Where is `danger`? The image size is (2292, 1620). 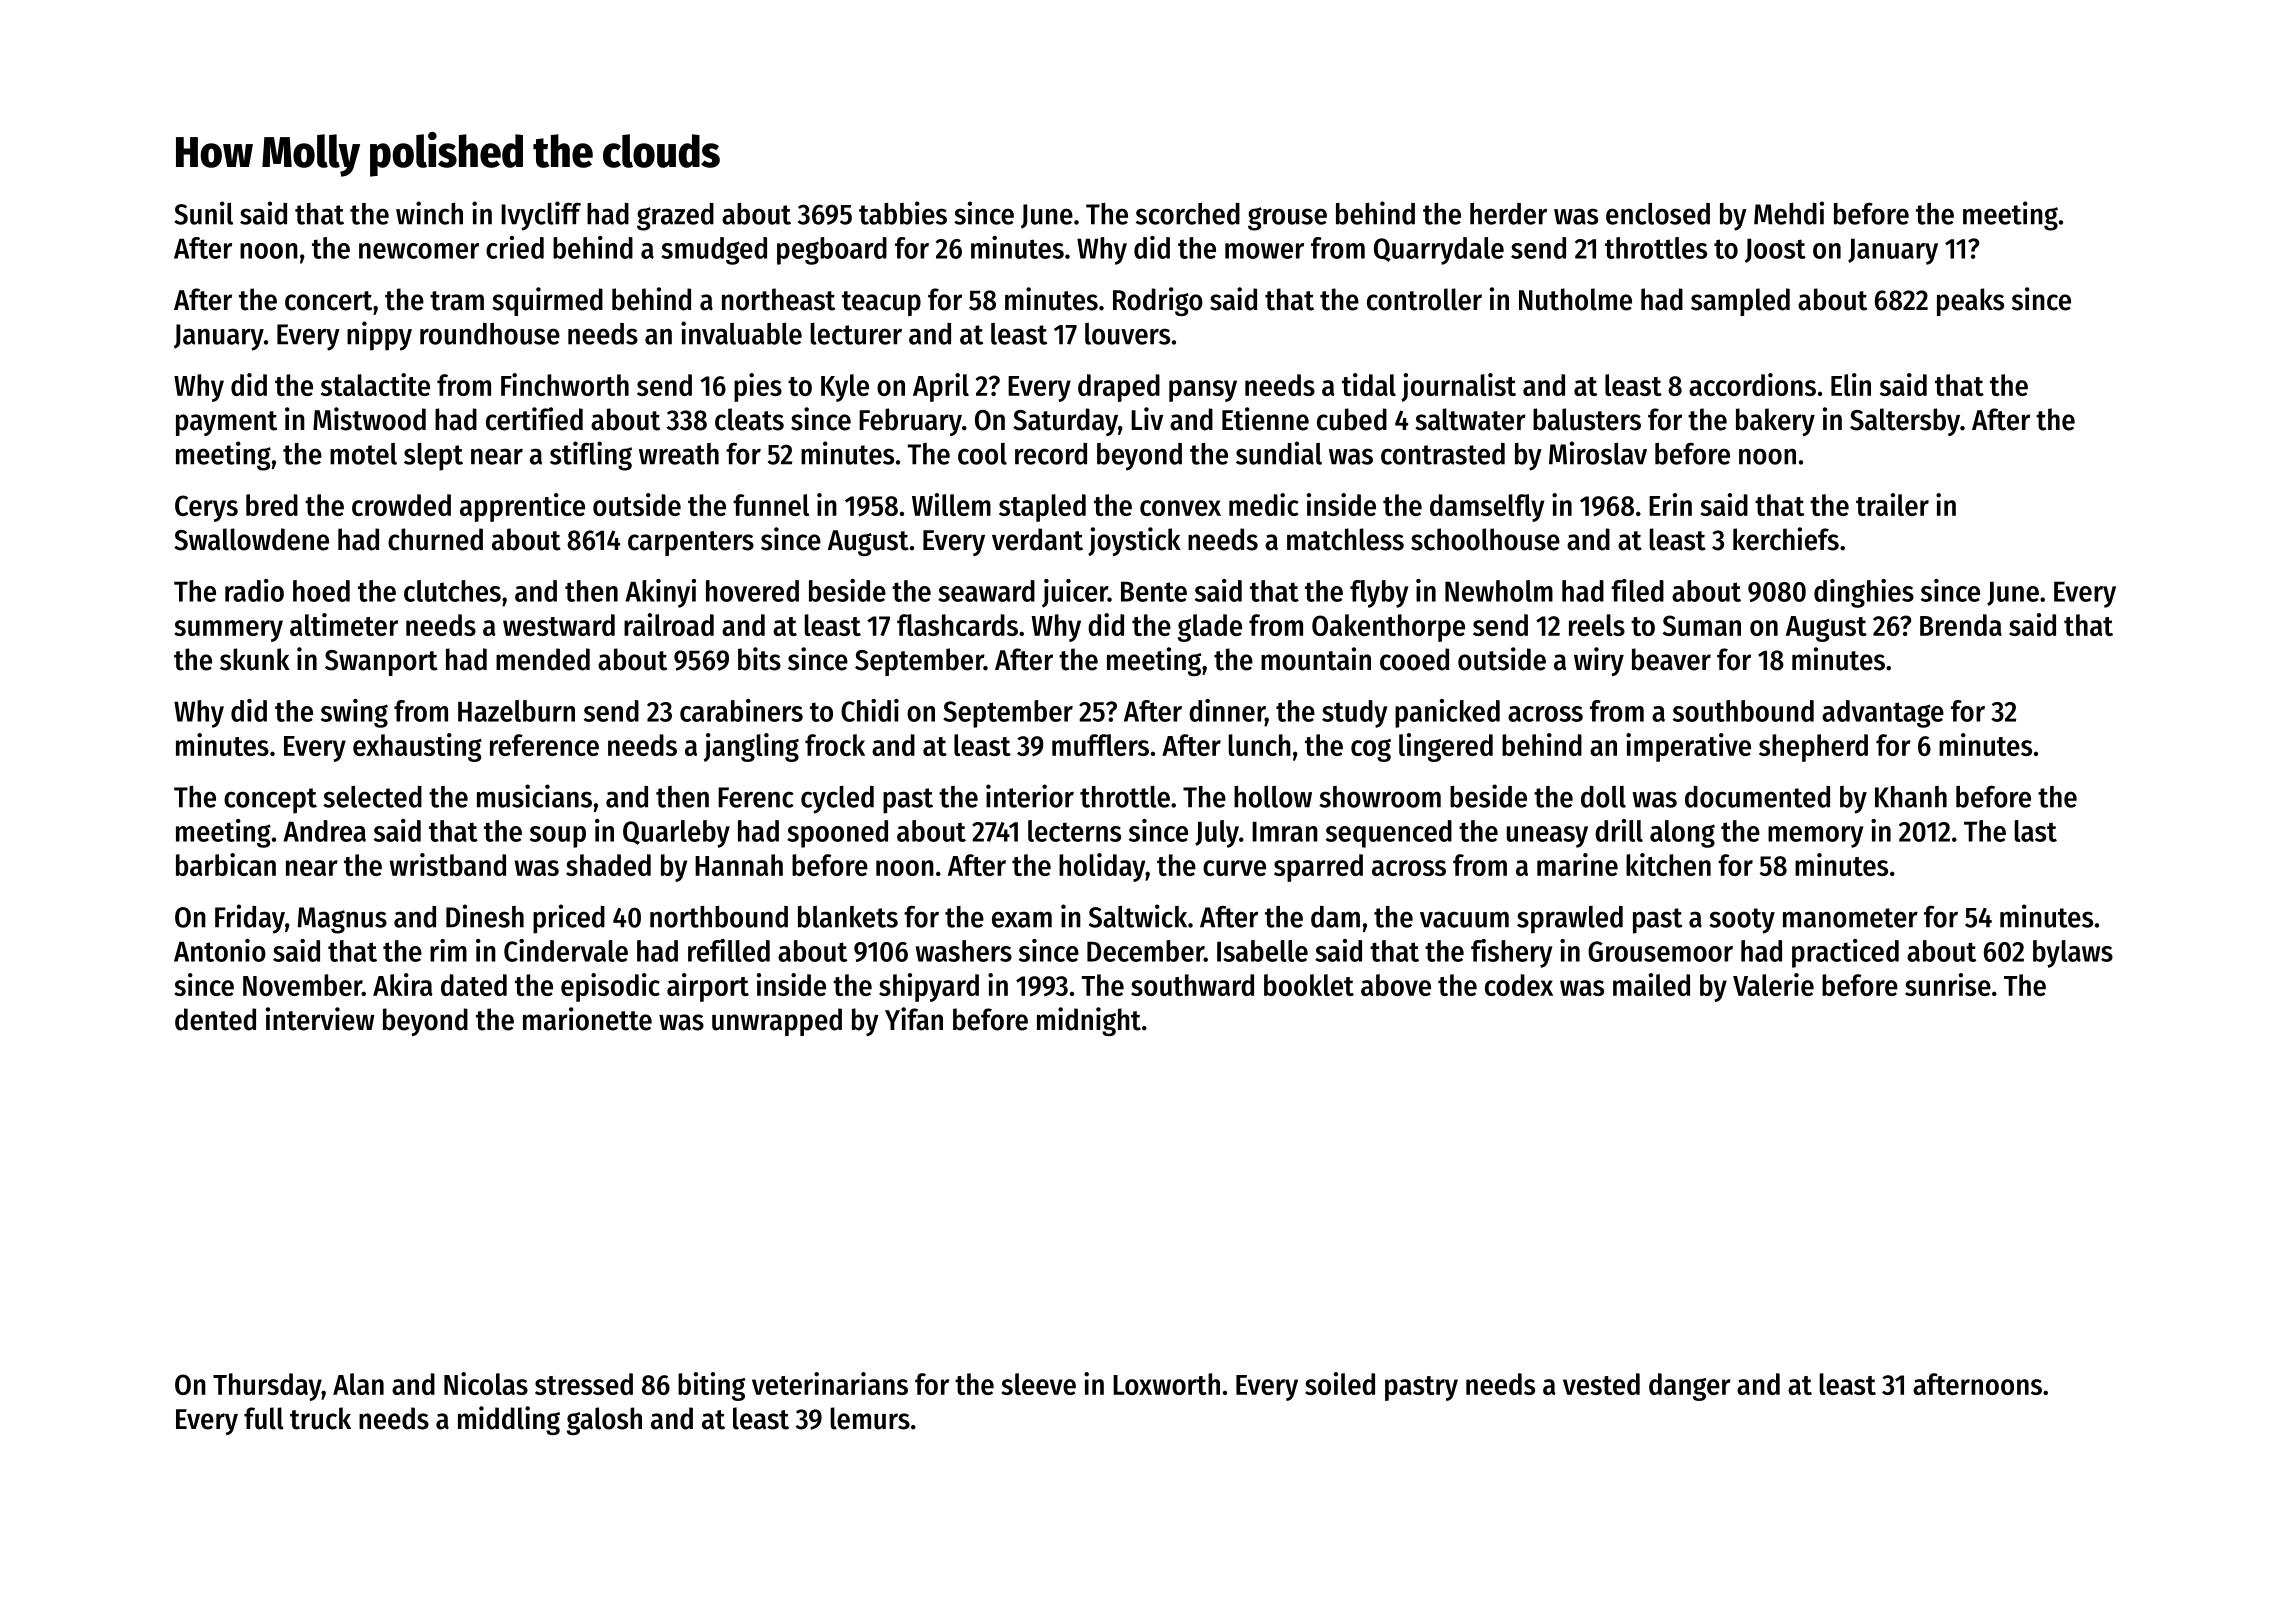
danger is located at coordinates (1690, 1387).
